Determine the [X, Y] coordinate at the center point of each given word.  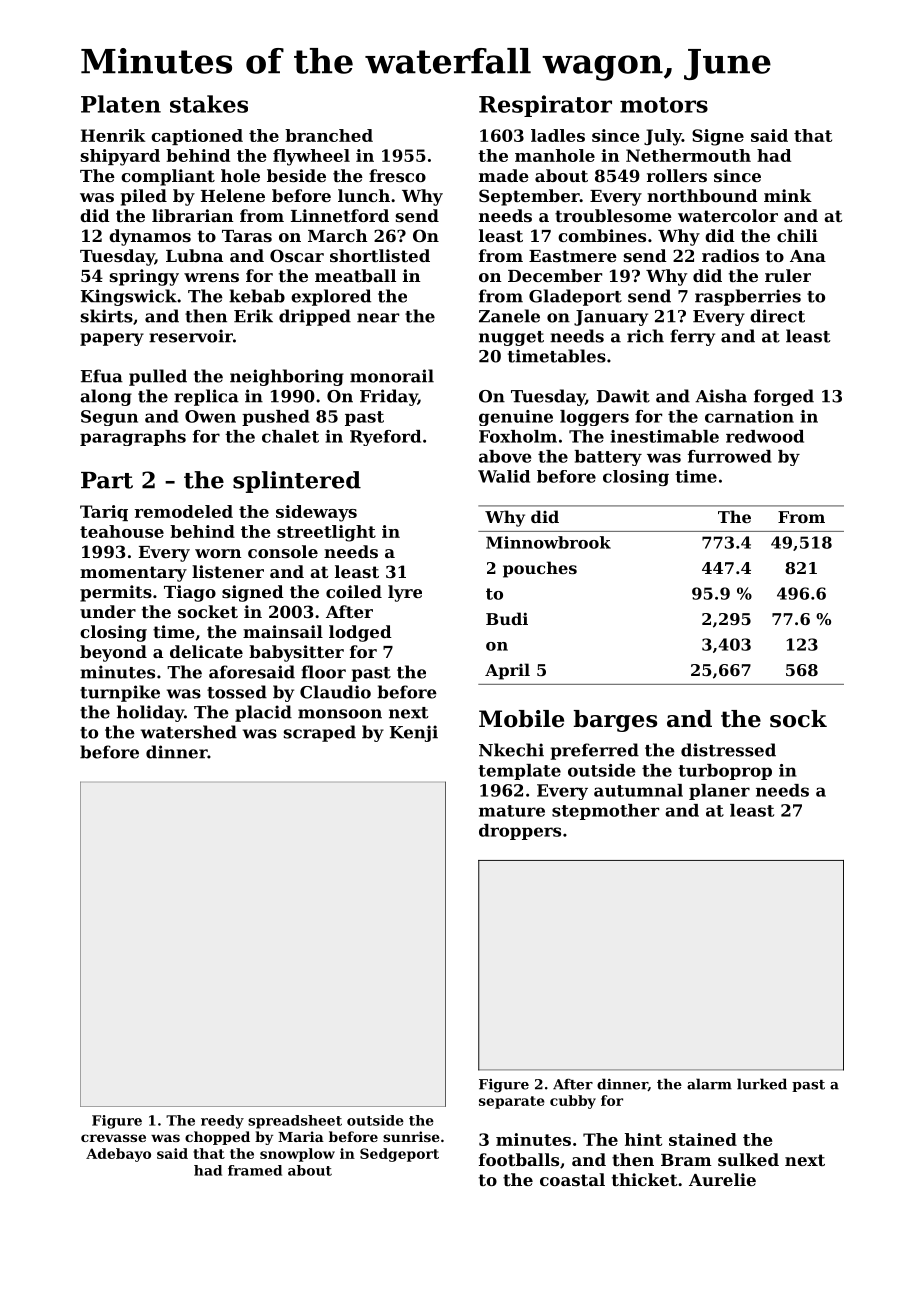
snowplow [297, 1155]
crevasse [113, 1138]
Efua [102, 376]
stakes [209, 104]
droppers [520, 832]
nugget [511, 338]
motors [664, 105]
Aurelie [722, 1179]
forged [784, 397]
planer [719, 792]
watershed [189, 732]
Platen [121, 104]
